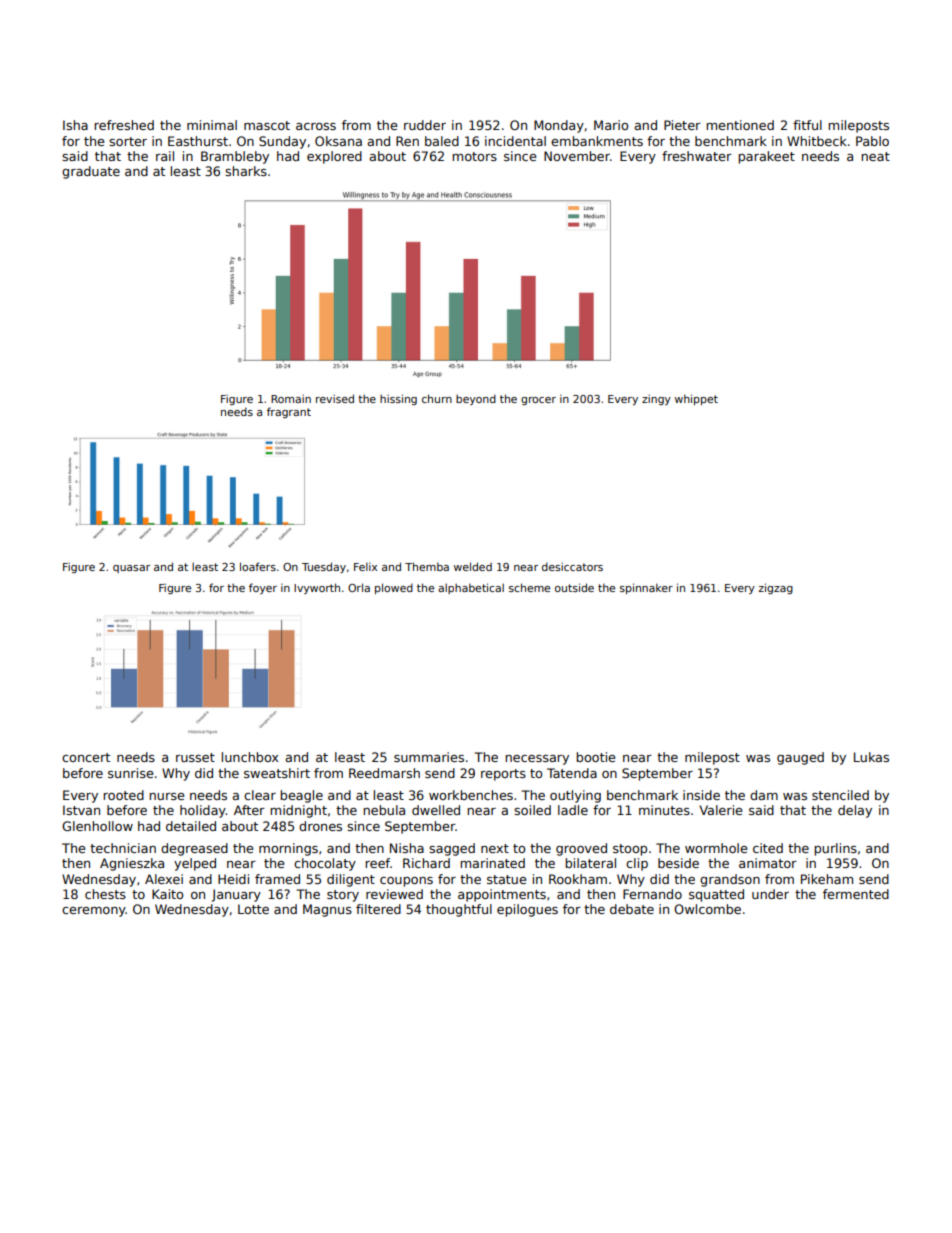  I want to click on bootie, so click(595, 757).
